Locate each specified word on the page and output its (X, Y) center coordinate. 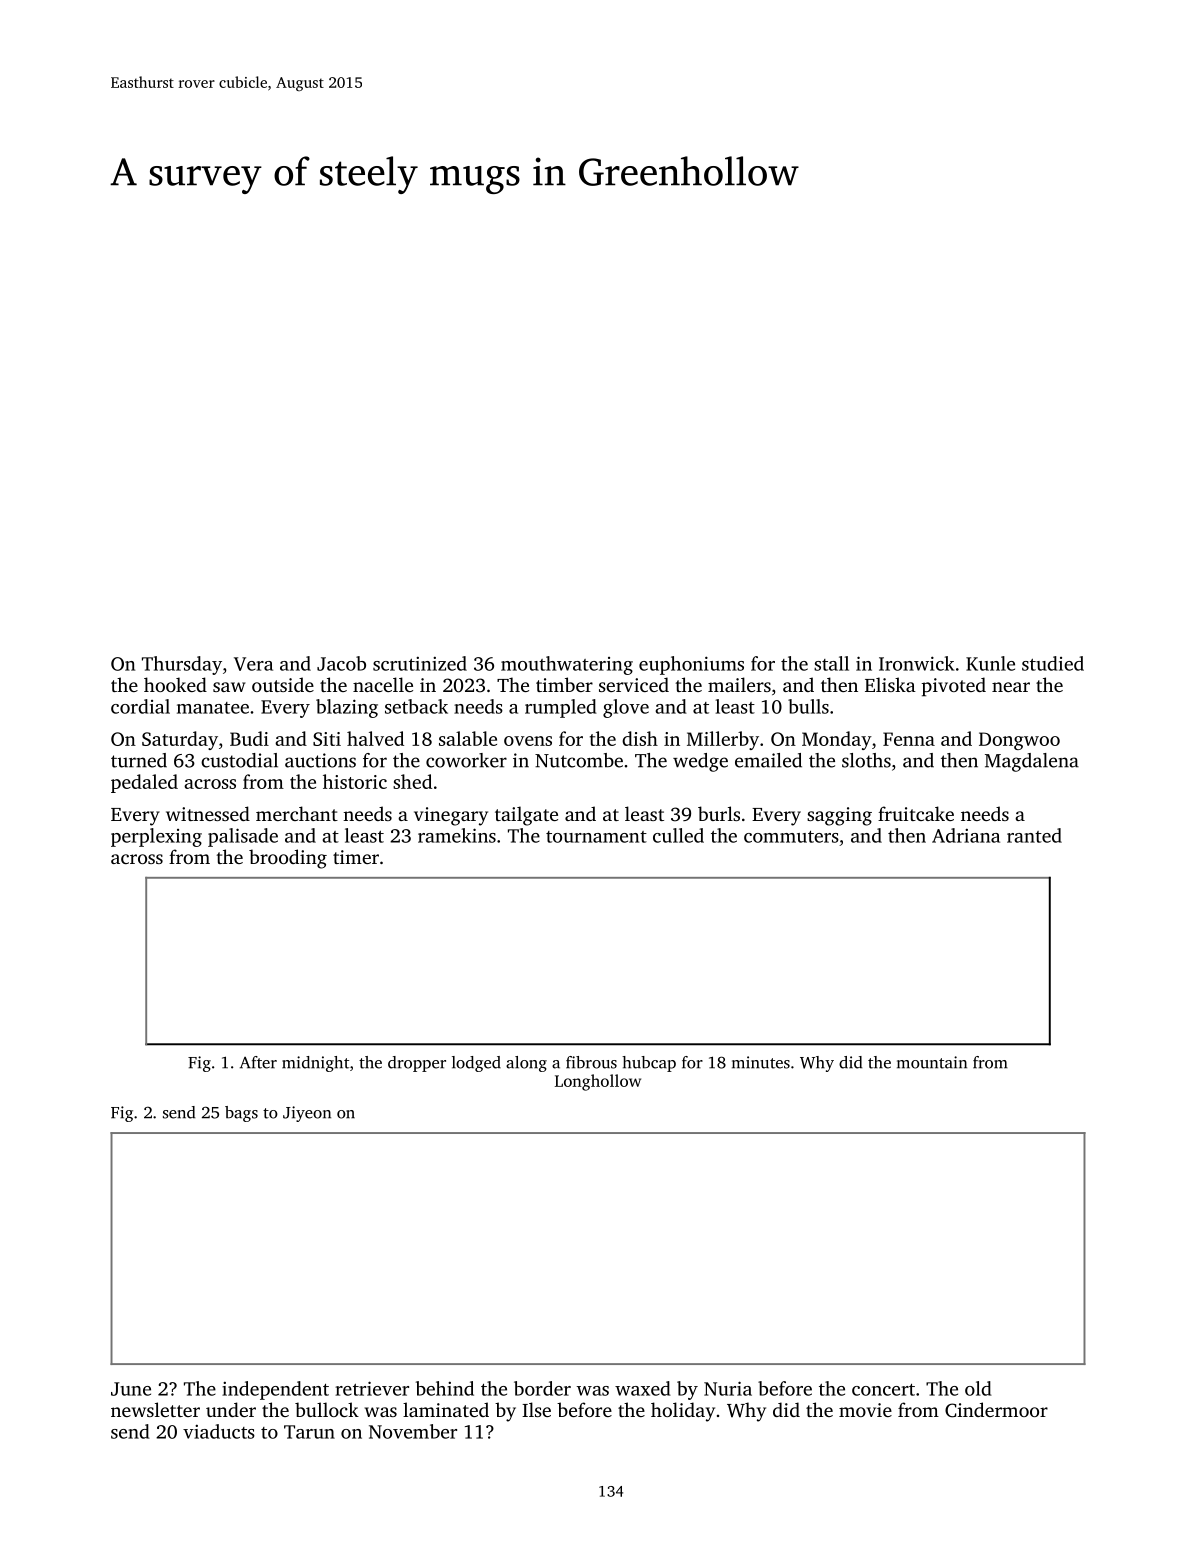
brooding (288, 859)
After (258, 1062)
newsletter (155, 1409)
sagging (839, 816)
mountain (932, 1062)
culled (678, 835)
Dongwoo (1019, 741)
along (526, 1064)
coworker (466, 760)
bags (241, 1114)
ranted (1034, 835)
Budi (249, 738)
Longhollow (598, 1082)
